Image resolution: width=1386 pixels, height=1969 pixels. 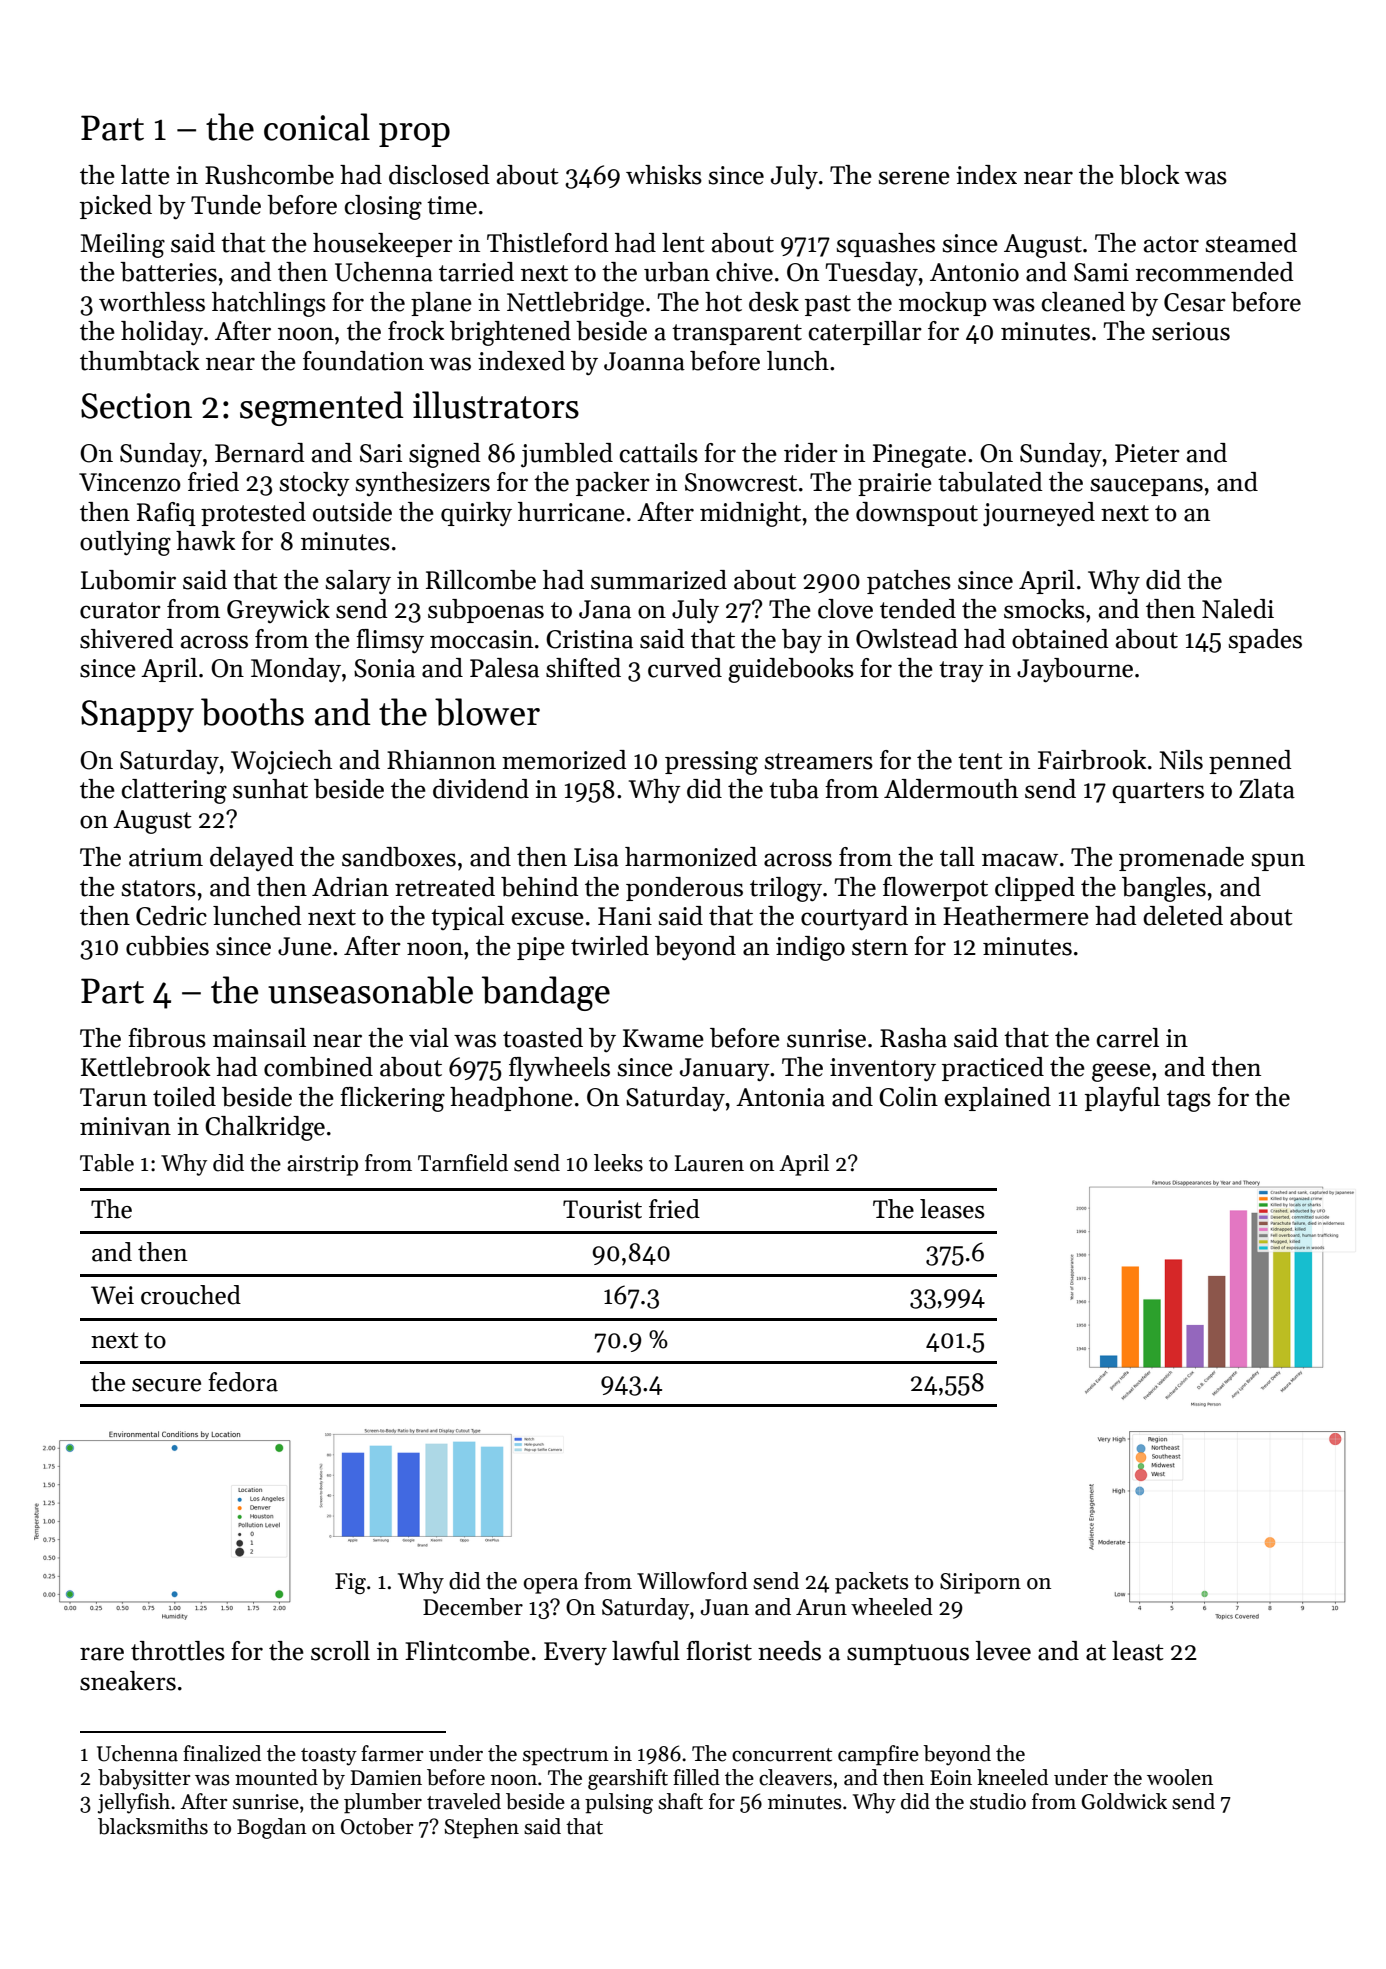 What do you see at coordinates (414, 135) in the page?
I see `prop` at bounding box center [414, 135].
